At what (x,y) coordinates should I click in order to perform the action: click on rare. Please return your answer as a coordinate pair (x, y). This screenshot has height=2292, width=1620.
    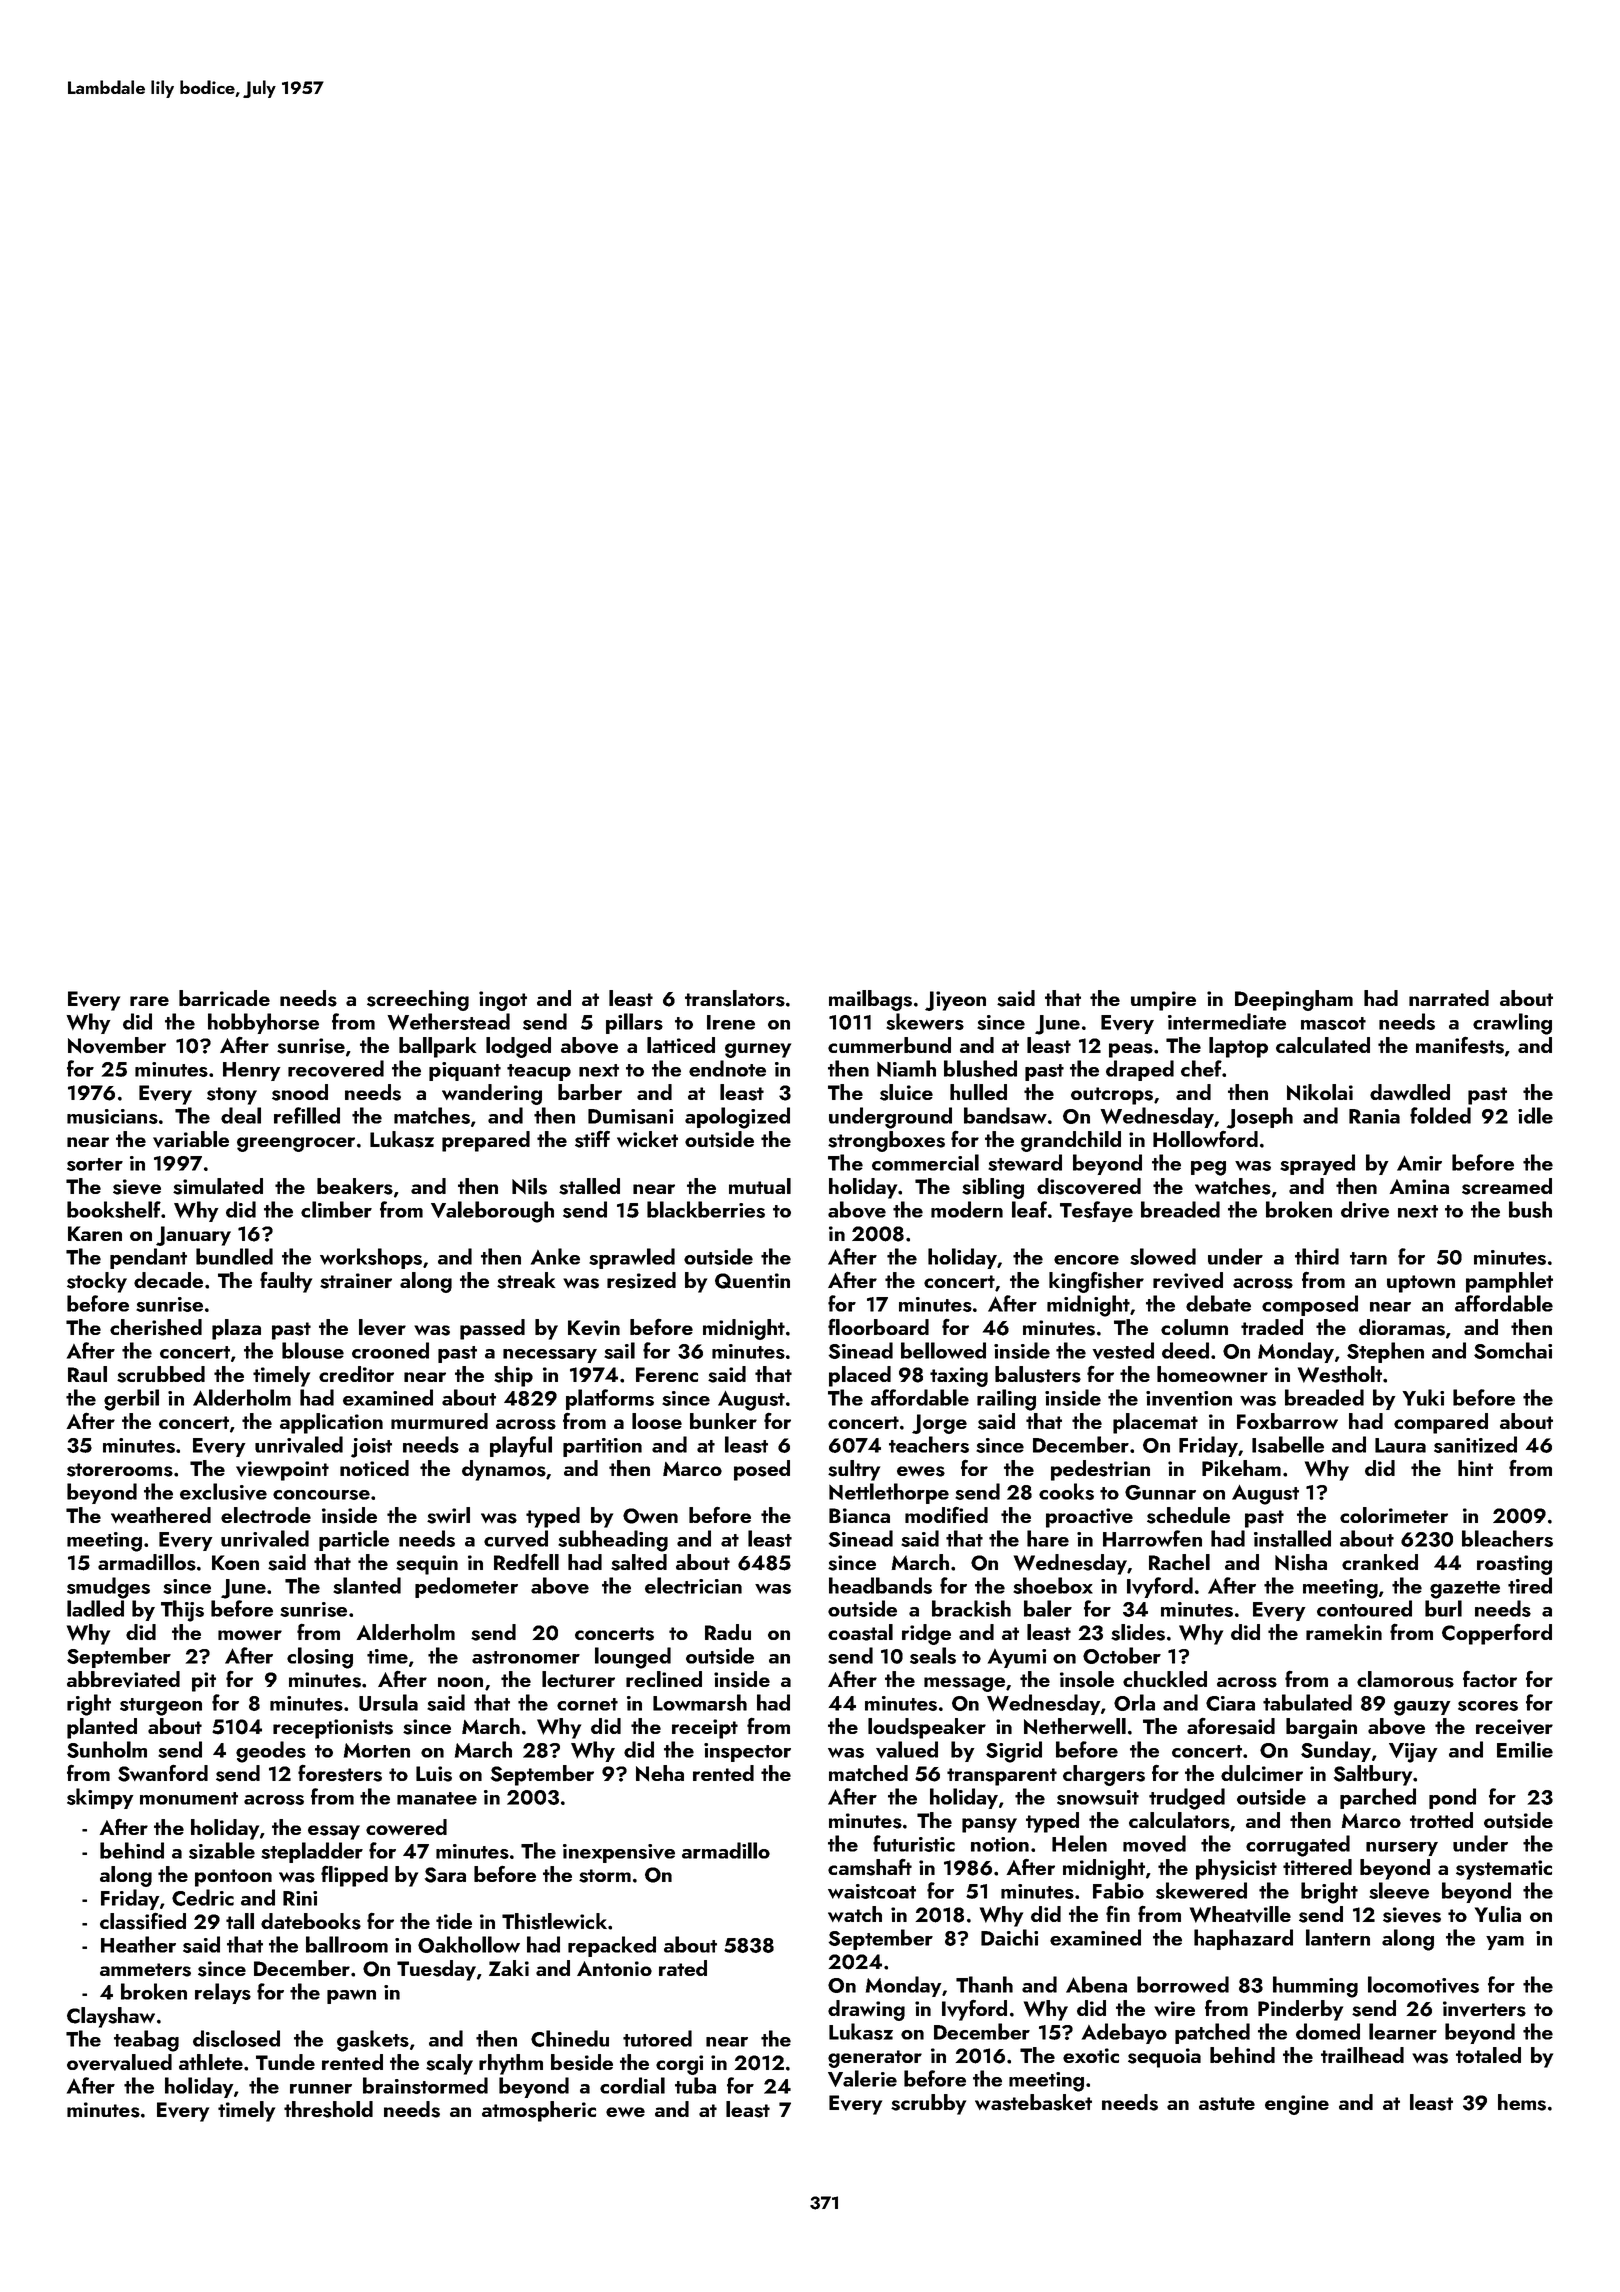
    Looking at the image, I should click on (149, 1001).
